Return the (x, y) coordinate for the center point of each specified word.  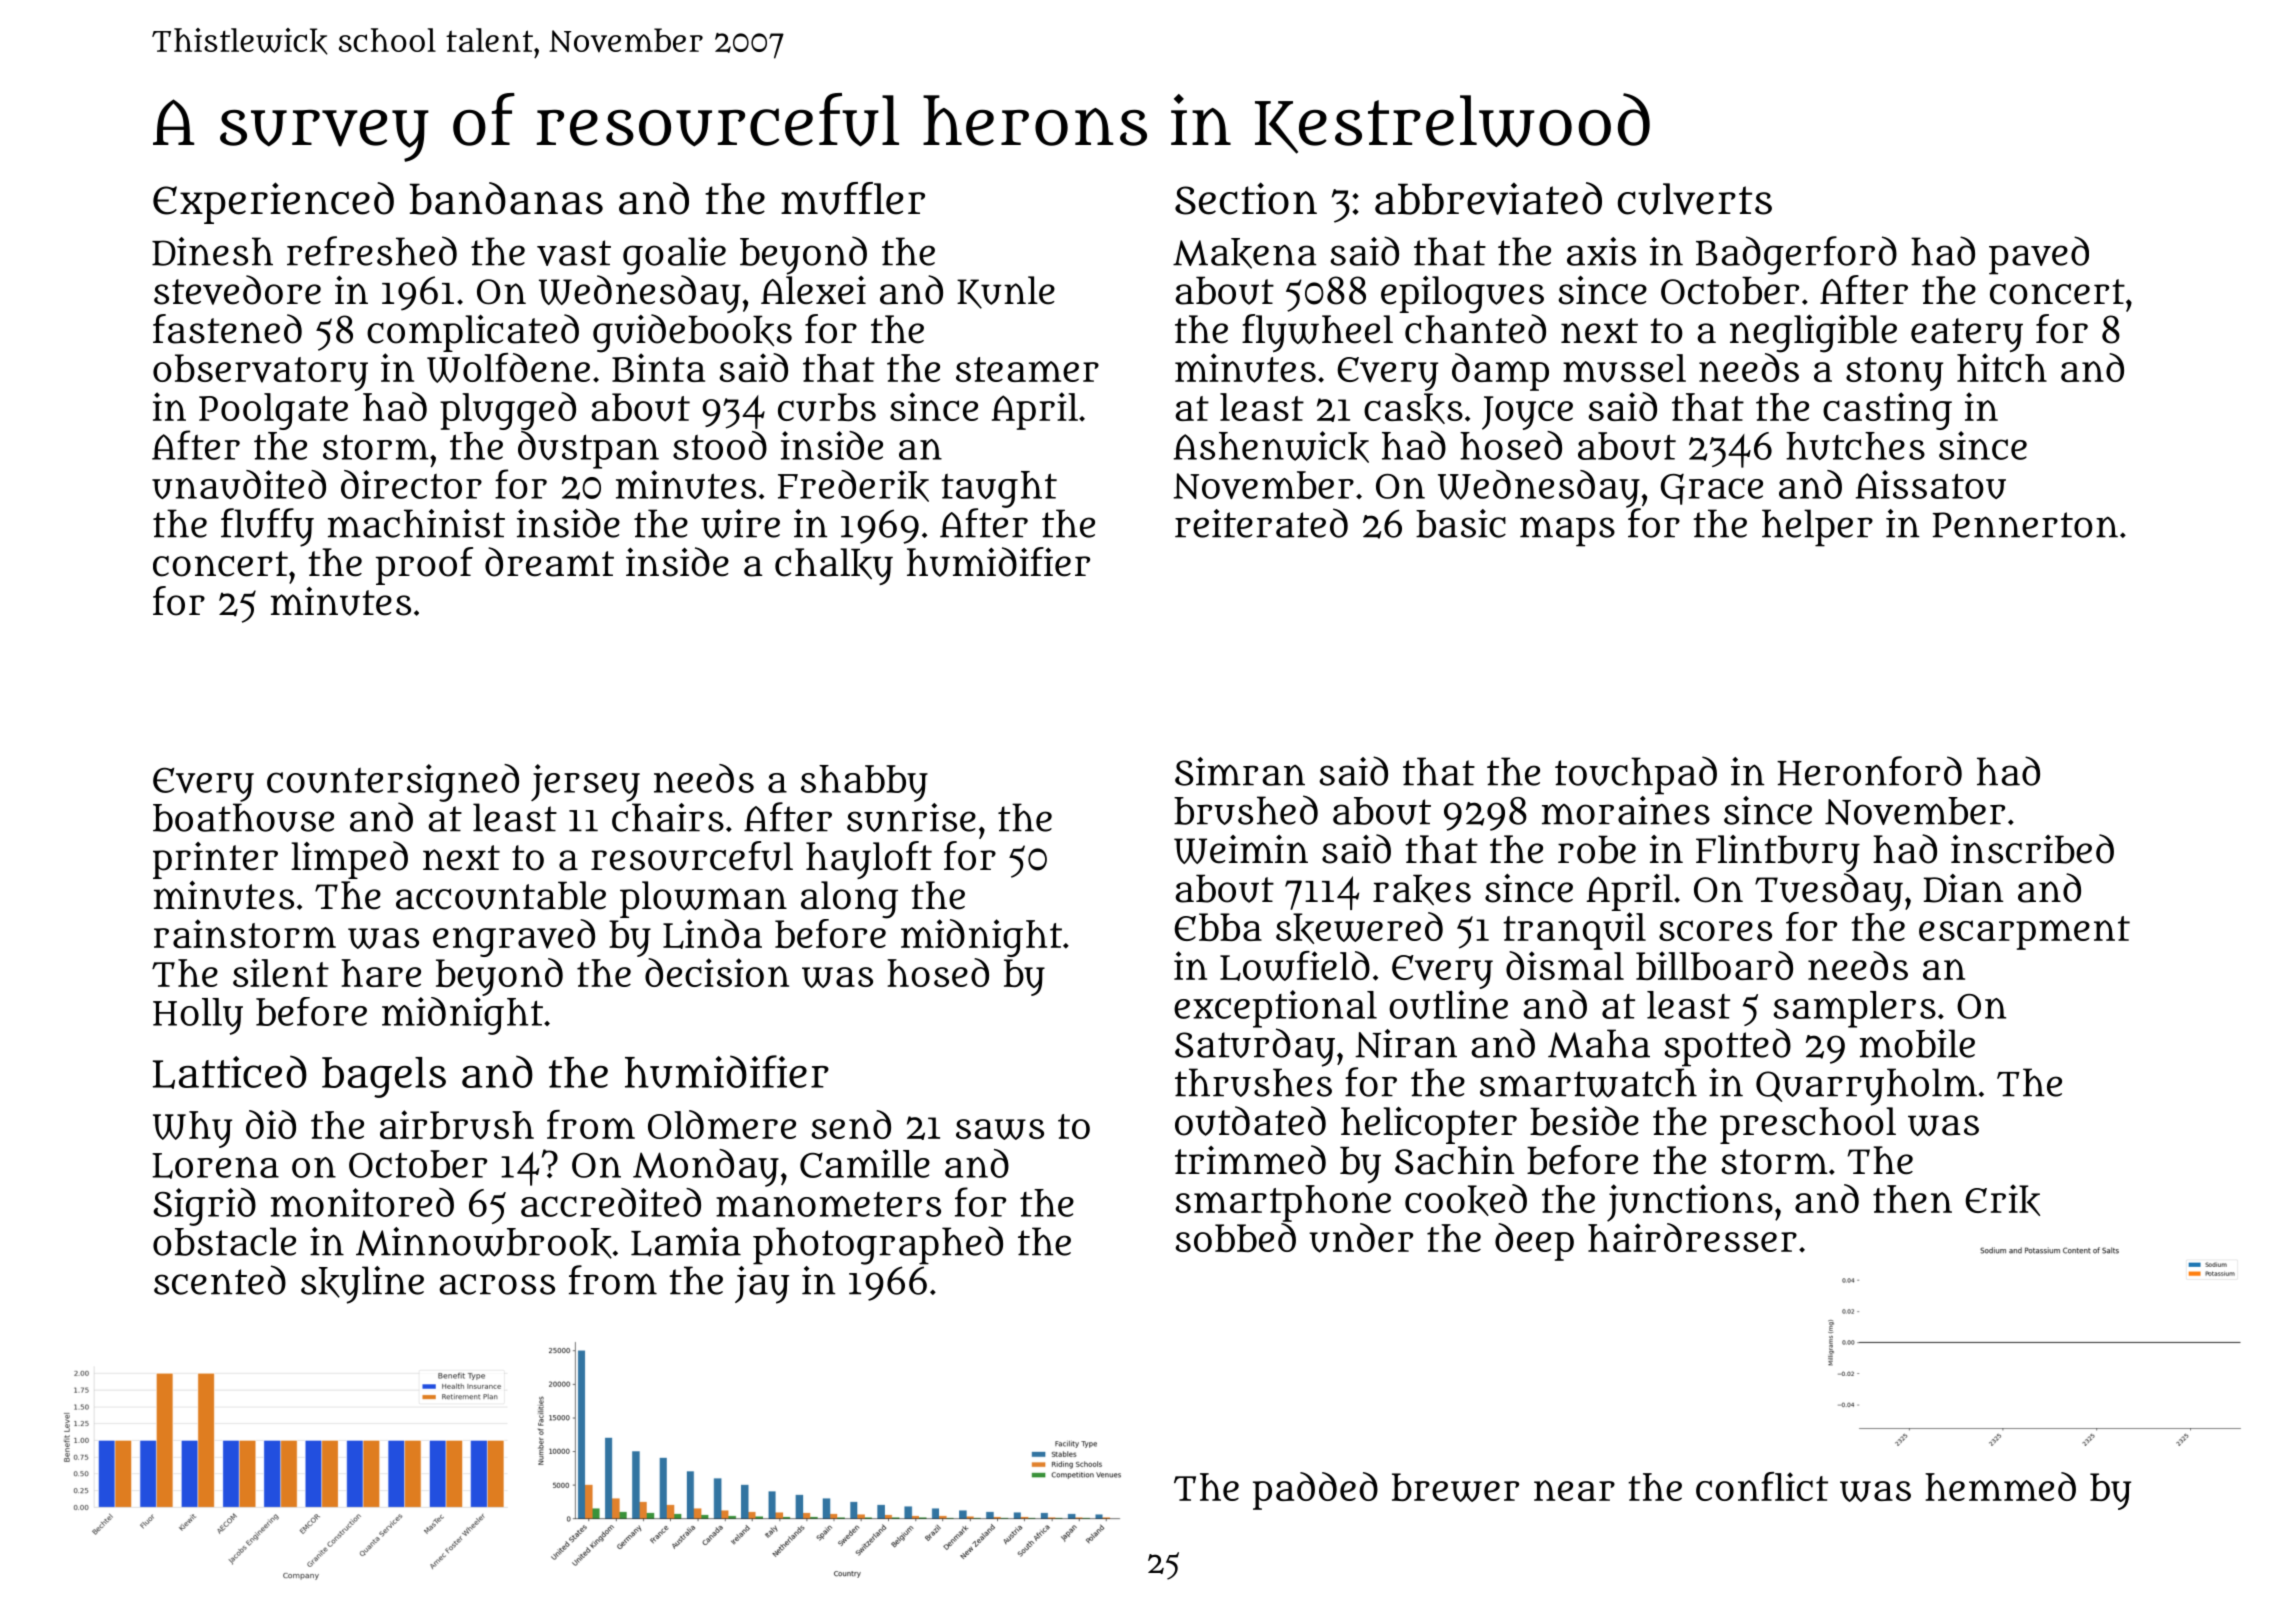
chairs (668, 817)
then (1912, 1199)
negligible (1813, 334)
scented (220, 1280)
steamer (1027, 369)
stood (720, 445)
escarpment (2024, 933)
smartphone (1283, 1203)
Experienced (273, 203)
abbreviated (1488, 198)
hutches (1855, 446)
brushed (1246, 810)
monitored (362, 1202)
